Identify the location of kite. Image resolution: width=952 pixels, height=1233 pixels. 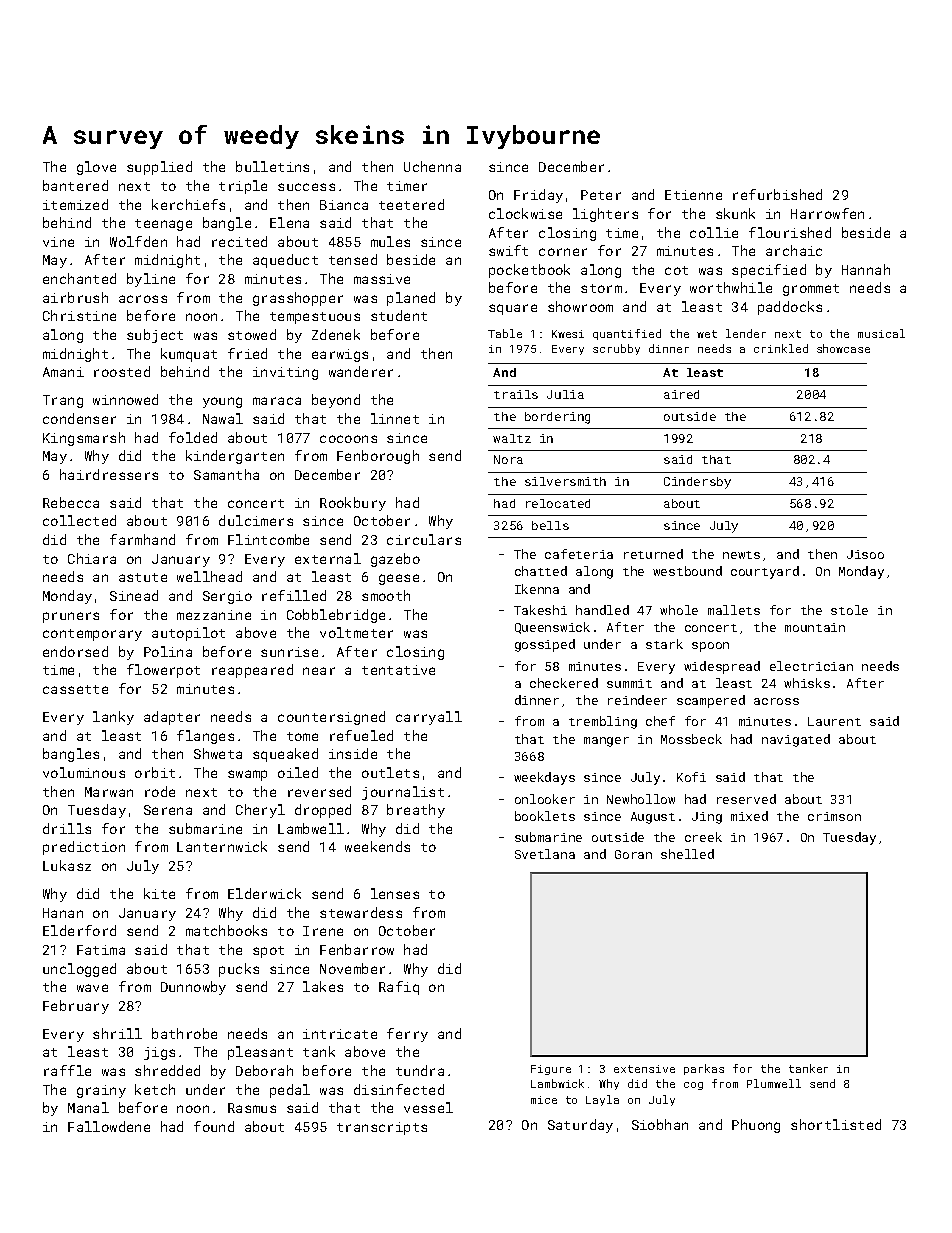
(159, 893).
